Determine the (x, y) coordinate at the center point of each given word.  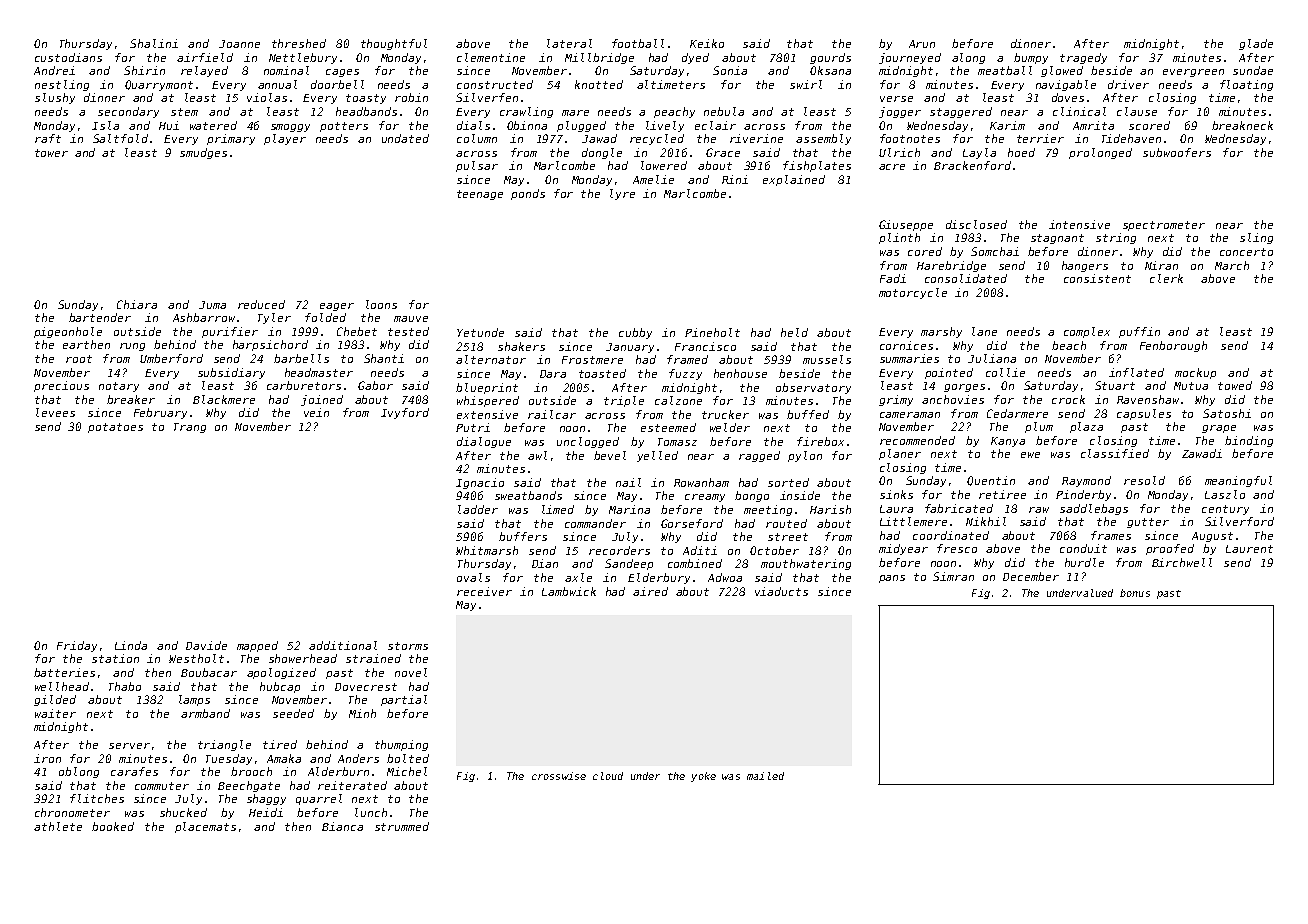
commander (595, 523)
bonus (1135, 593)
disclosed (976, 224)
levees (55, 412)
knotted (599, 84)
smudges (203, 153)
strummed (402, 826)
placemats (205, 827)
